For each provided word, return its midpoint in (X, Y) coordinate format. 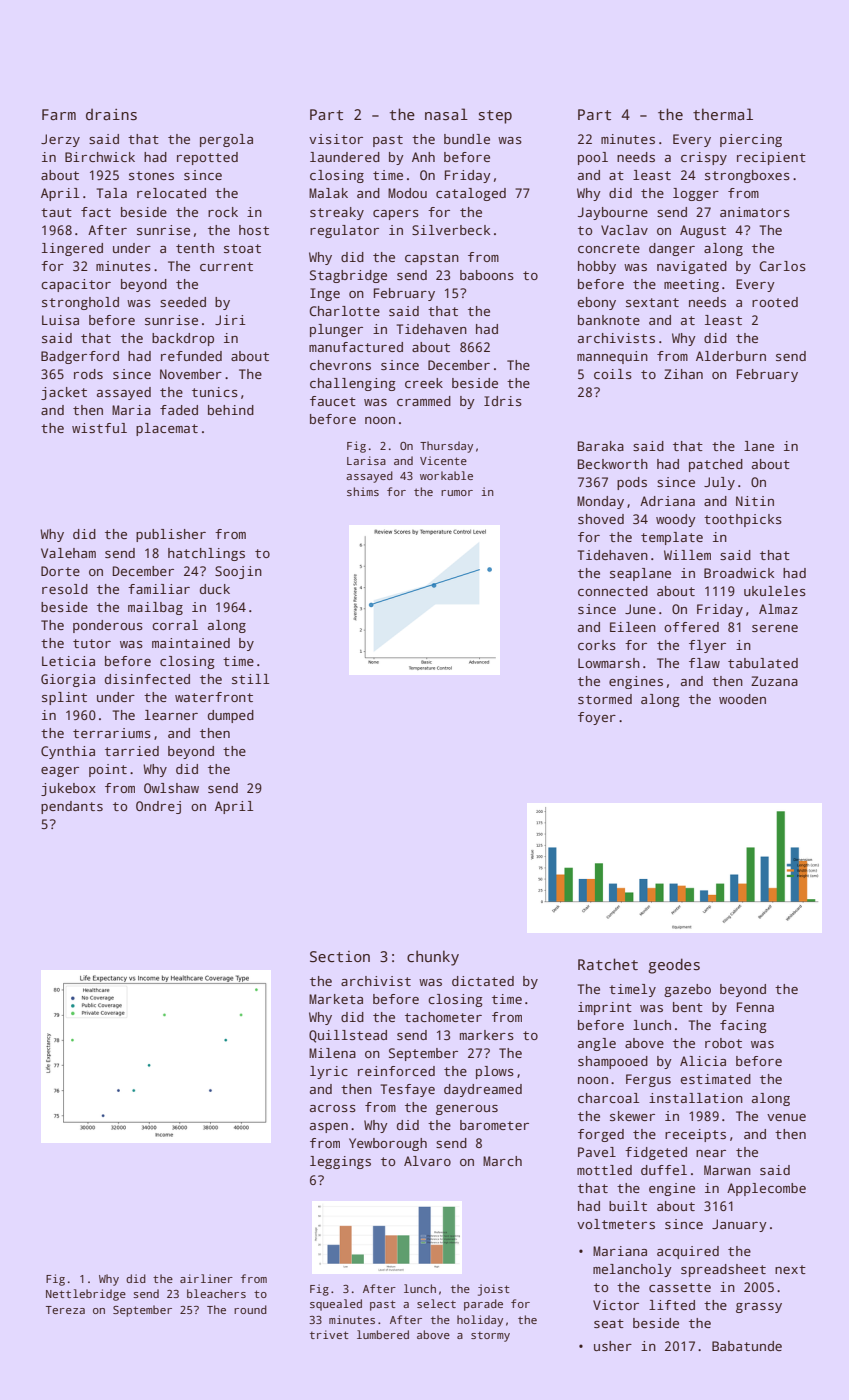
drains (111, 114)
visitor (336, 139)
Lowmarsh (609, 663)
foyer (597, 718)
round (250, 1309)
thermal (723, 114)
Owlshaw (171, 788)
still (250, 679)
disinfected (147, 679)
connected (613, 591)
